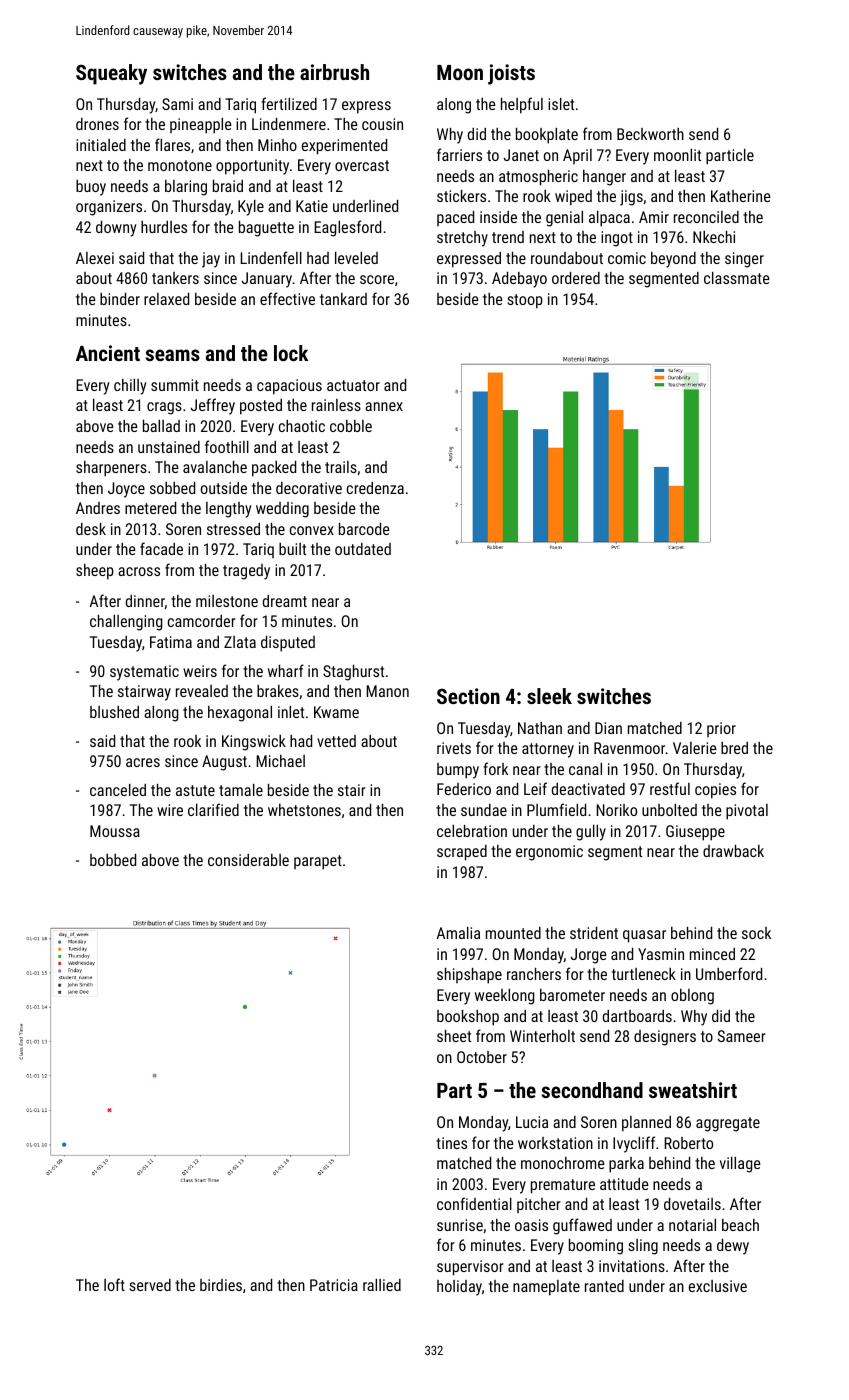  I want to click on attorney, so click(548, 750).
